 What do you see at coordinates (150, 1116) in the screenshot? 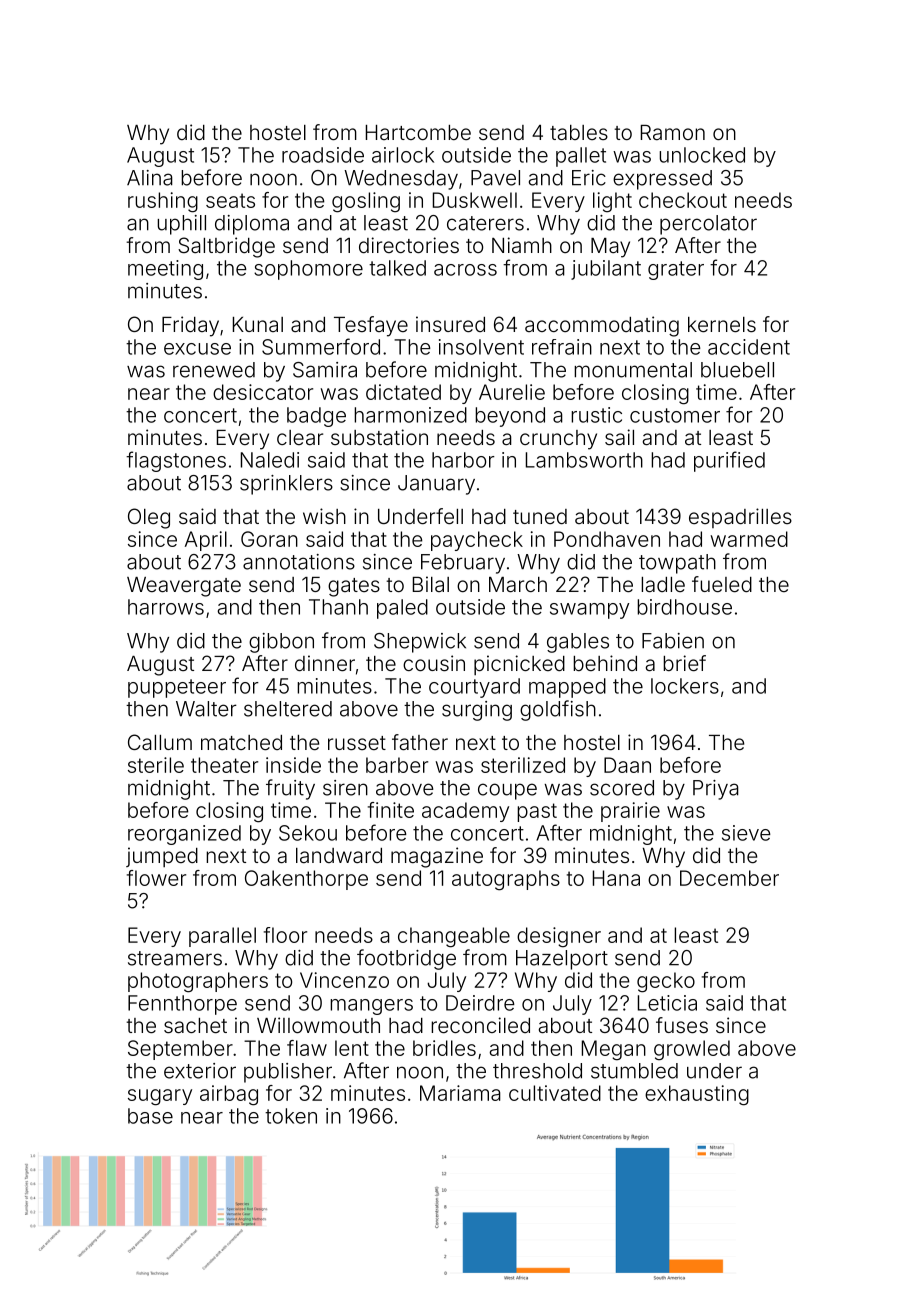
I see `base` at bounding box center [150, 1116].
